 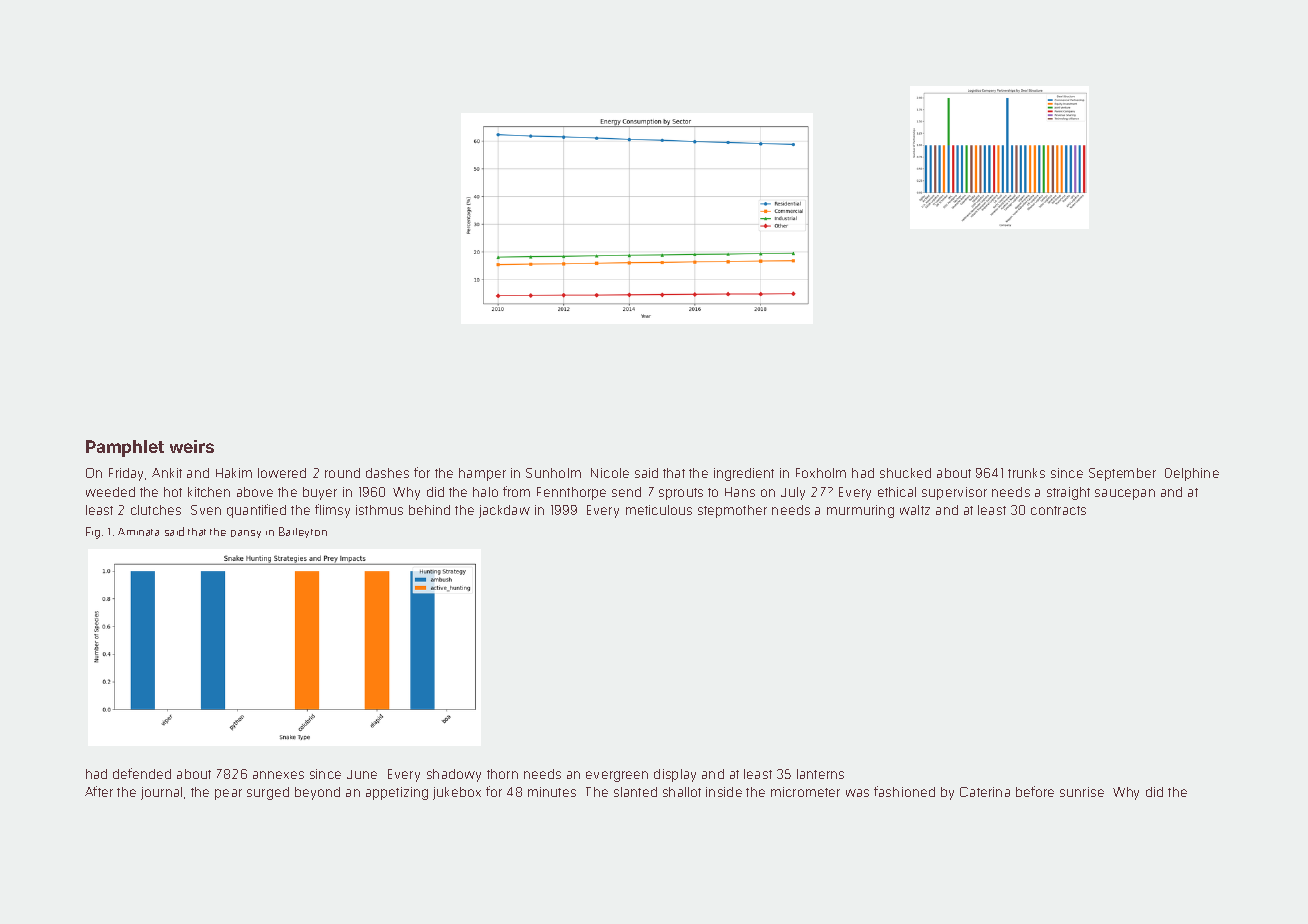 What do you see at coordinates (915, 510) in the screenshot?
I see `waltz` at bounding box center [915, 510].
